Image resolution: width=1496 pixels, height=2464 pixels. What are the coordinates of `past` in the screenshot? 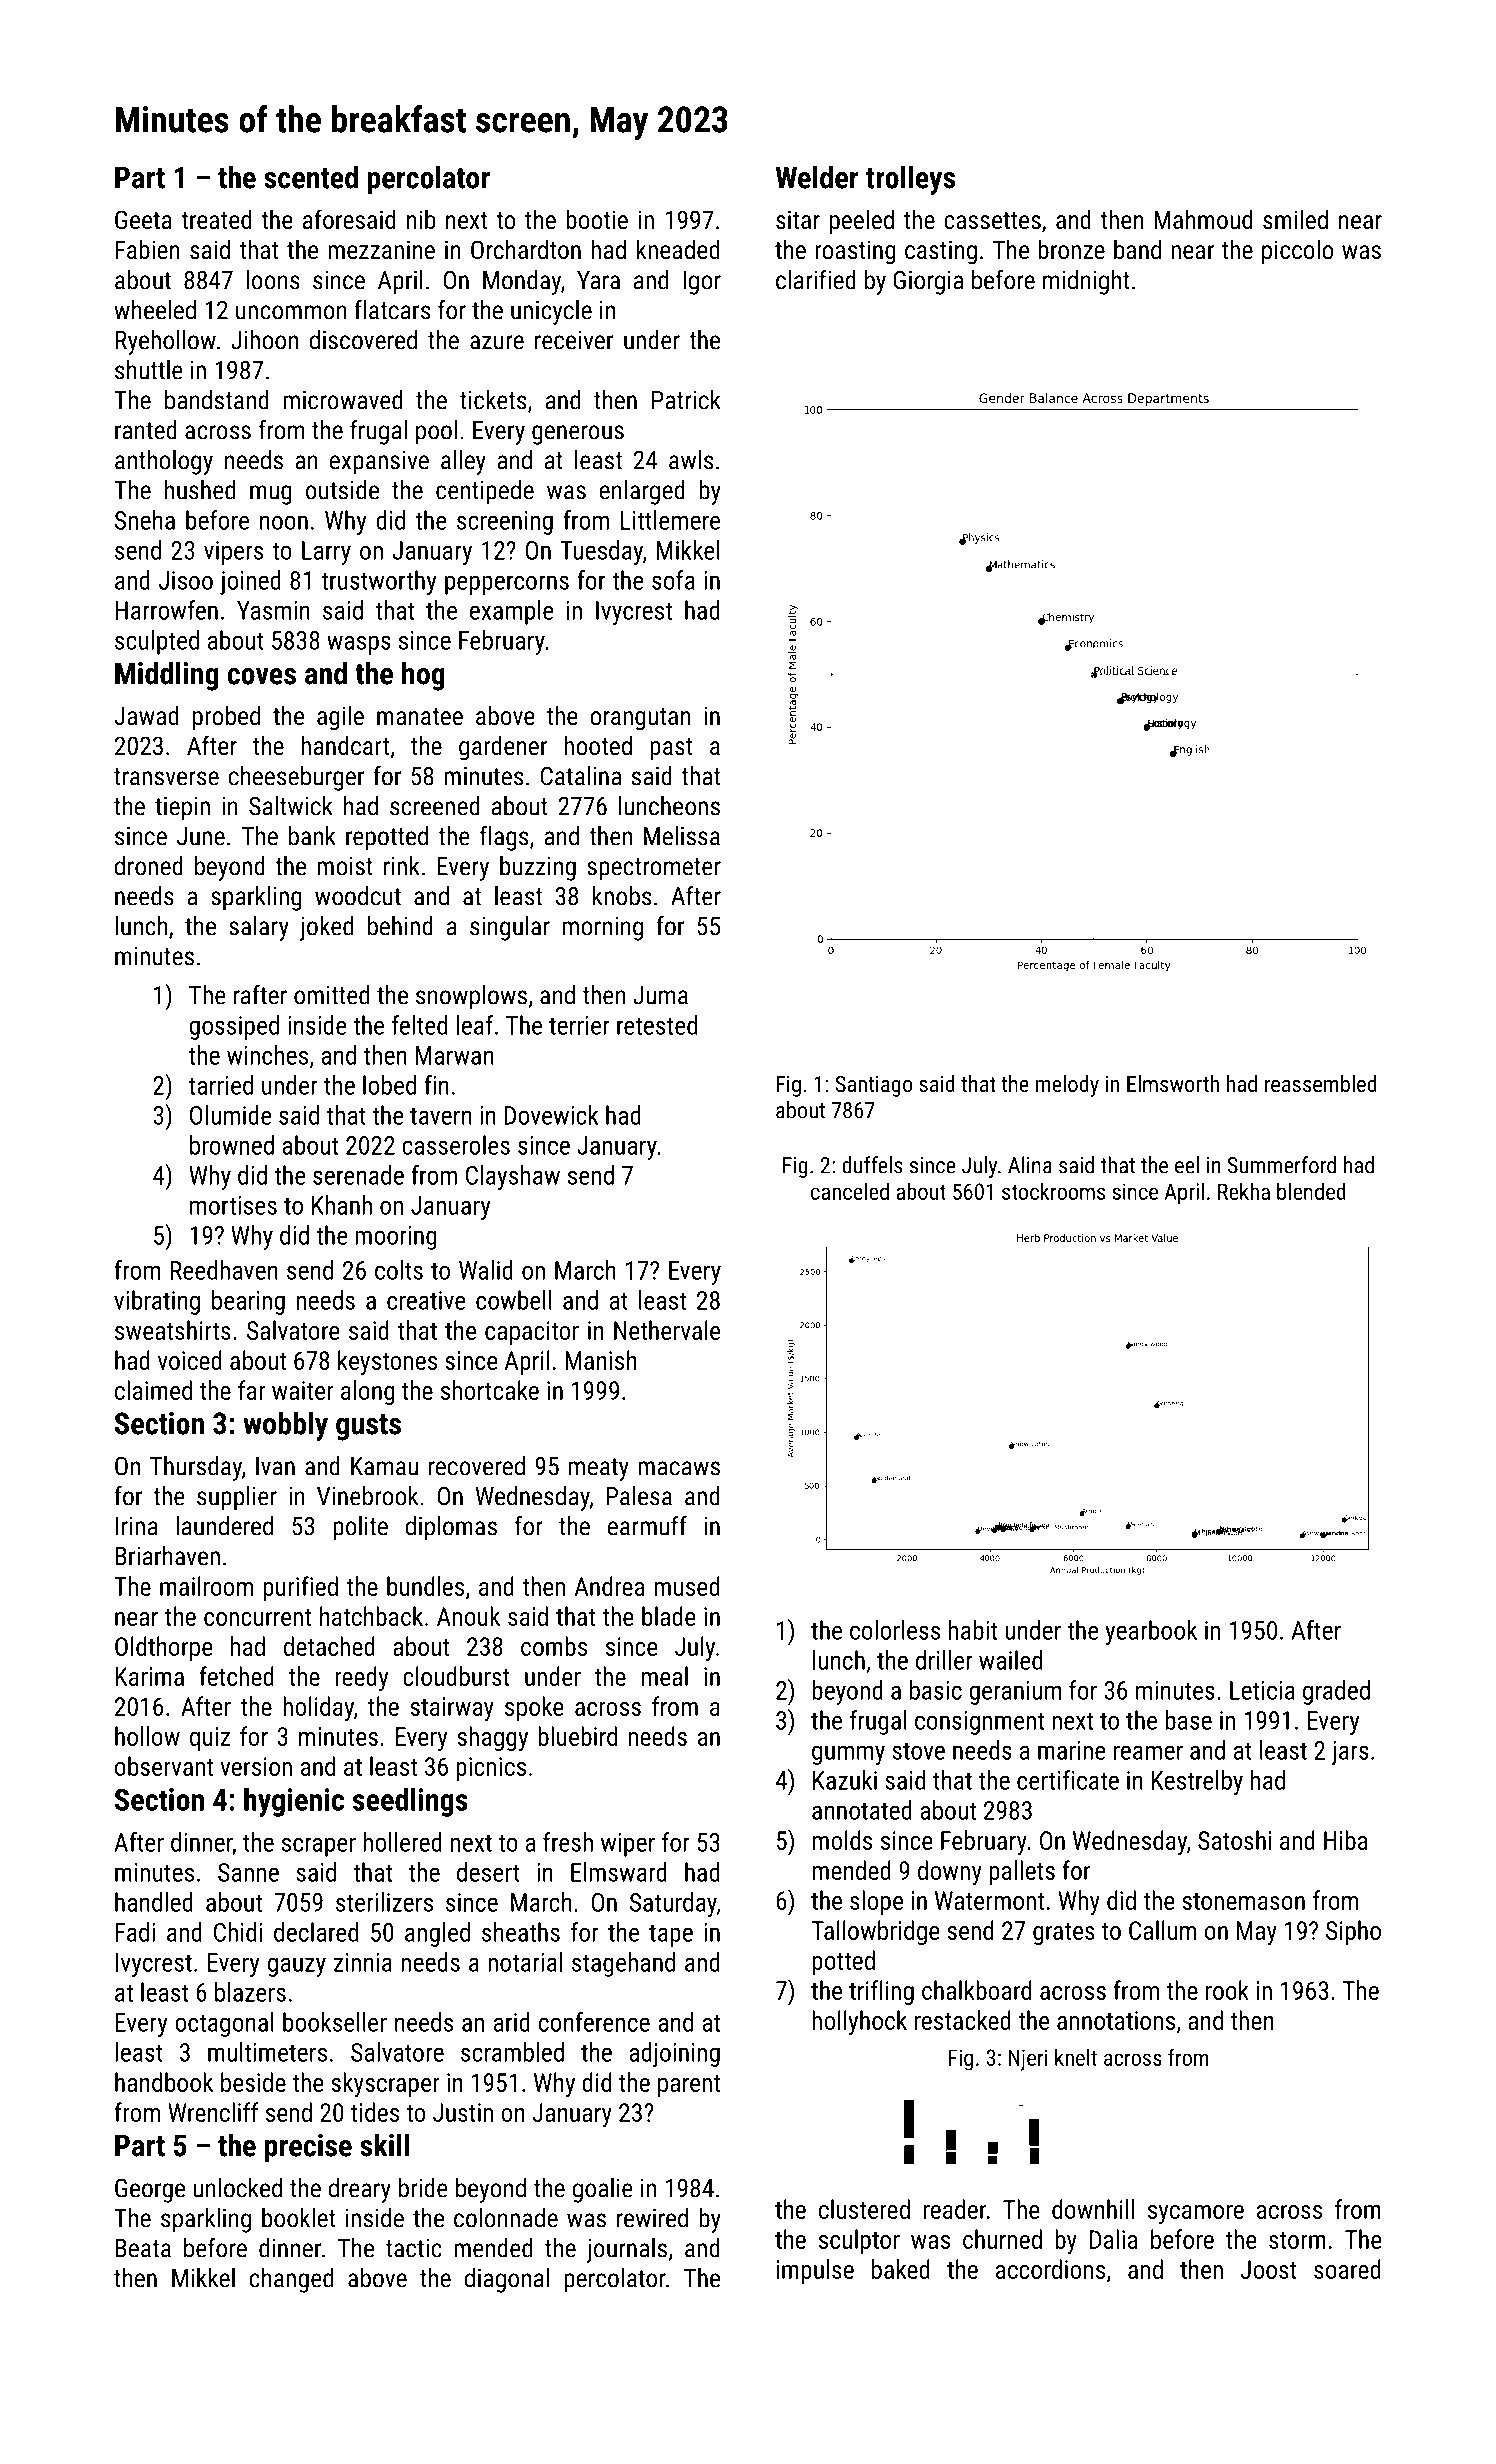 It's located at (671, 749).
